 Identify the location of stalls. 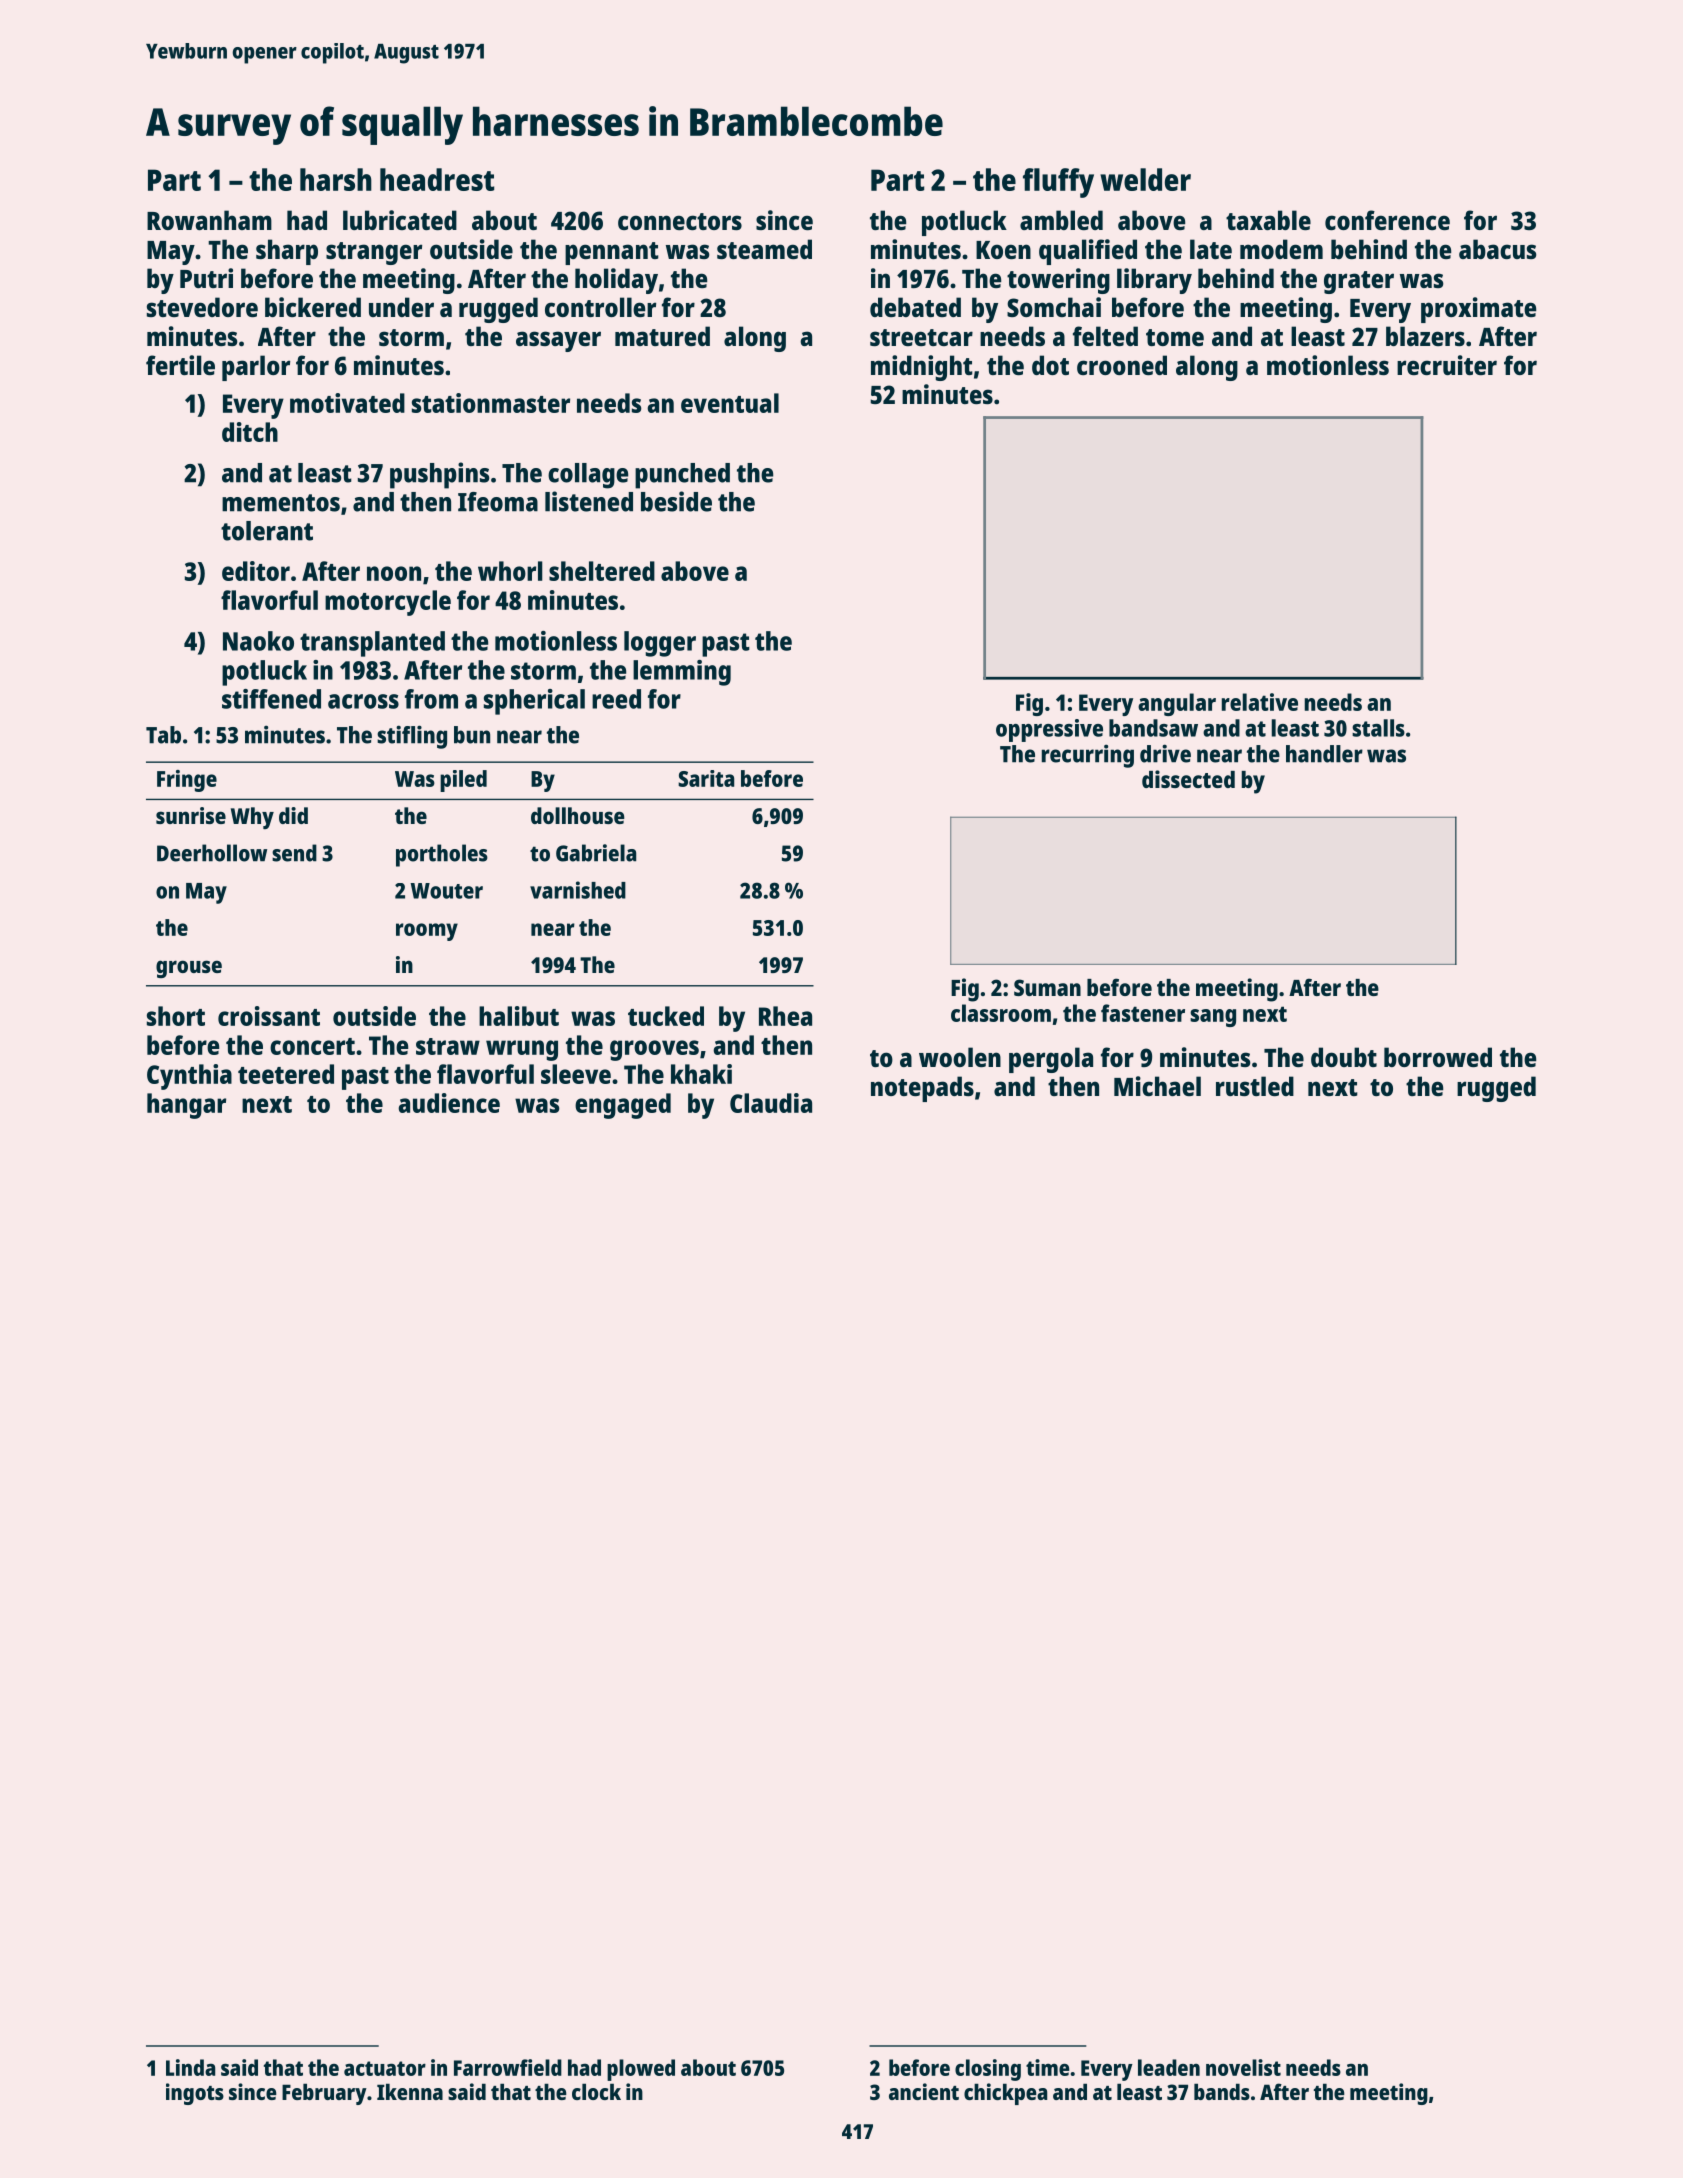
(1378, 728).
